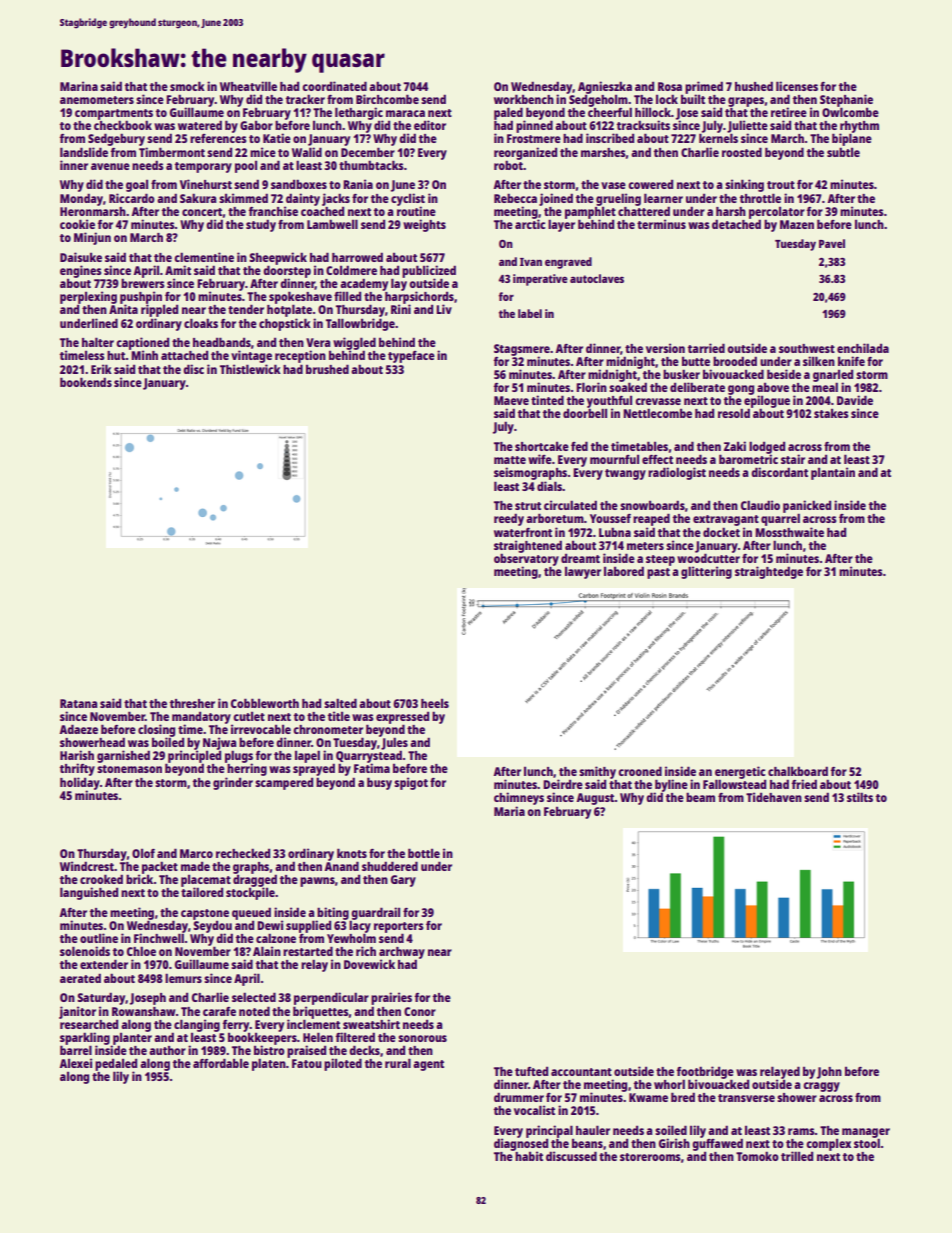  What do you see at coordinates (221, 1063) in the screenshot?
I see `affordable` at bounding box center [221, 1063].
